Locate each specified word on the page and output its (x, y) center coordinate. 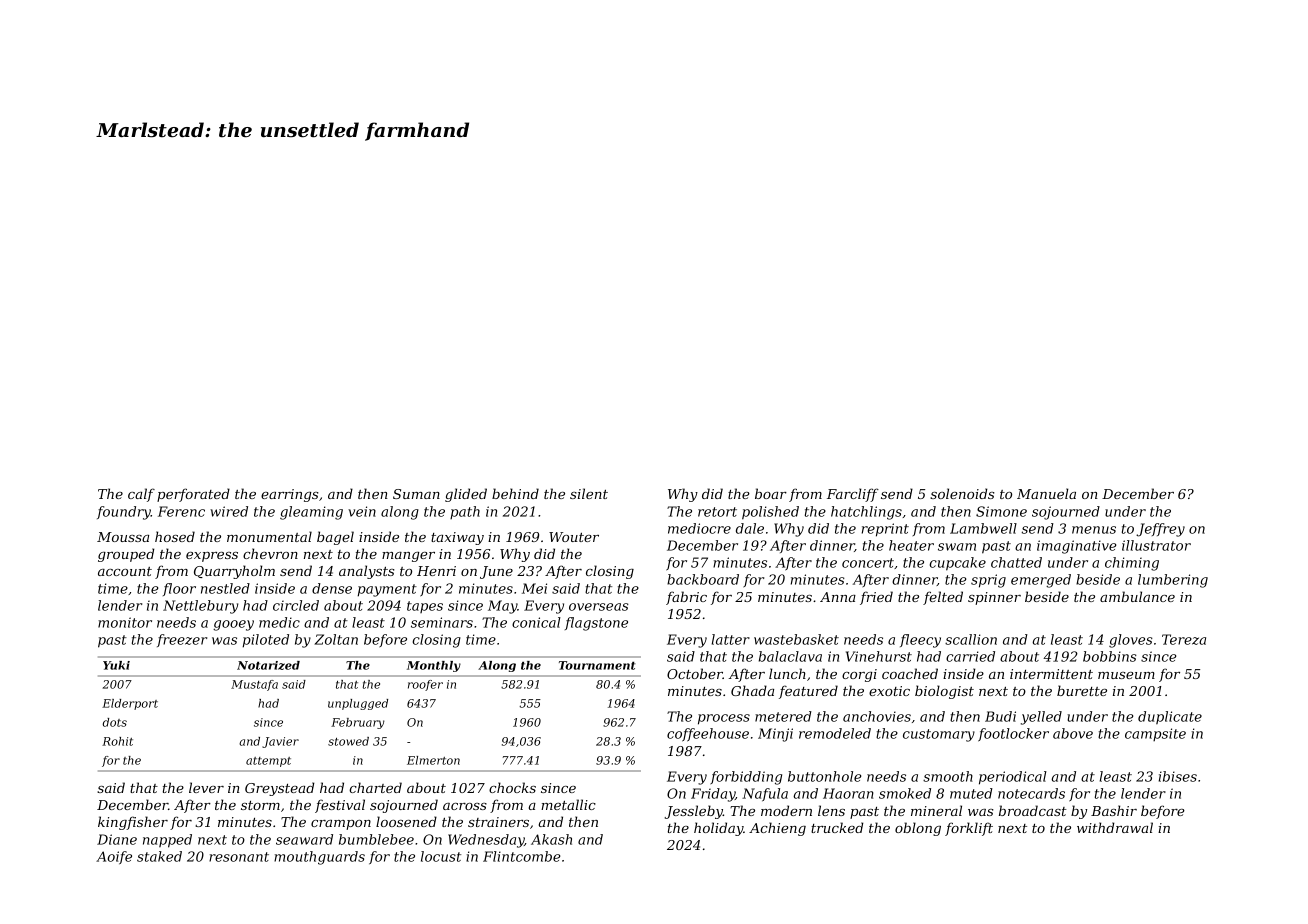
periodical (1013, 778)
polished (770, 513)
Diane (117, 839)
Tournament (597, 665)
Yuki (116, 665)
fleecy (920, 641)
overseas (599, 607)
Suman (416, 494)
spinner (994, 598)
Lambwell (983, 528)
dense (332, 588)
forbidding (746, 778)
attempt (268, 762)
